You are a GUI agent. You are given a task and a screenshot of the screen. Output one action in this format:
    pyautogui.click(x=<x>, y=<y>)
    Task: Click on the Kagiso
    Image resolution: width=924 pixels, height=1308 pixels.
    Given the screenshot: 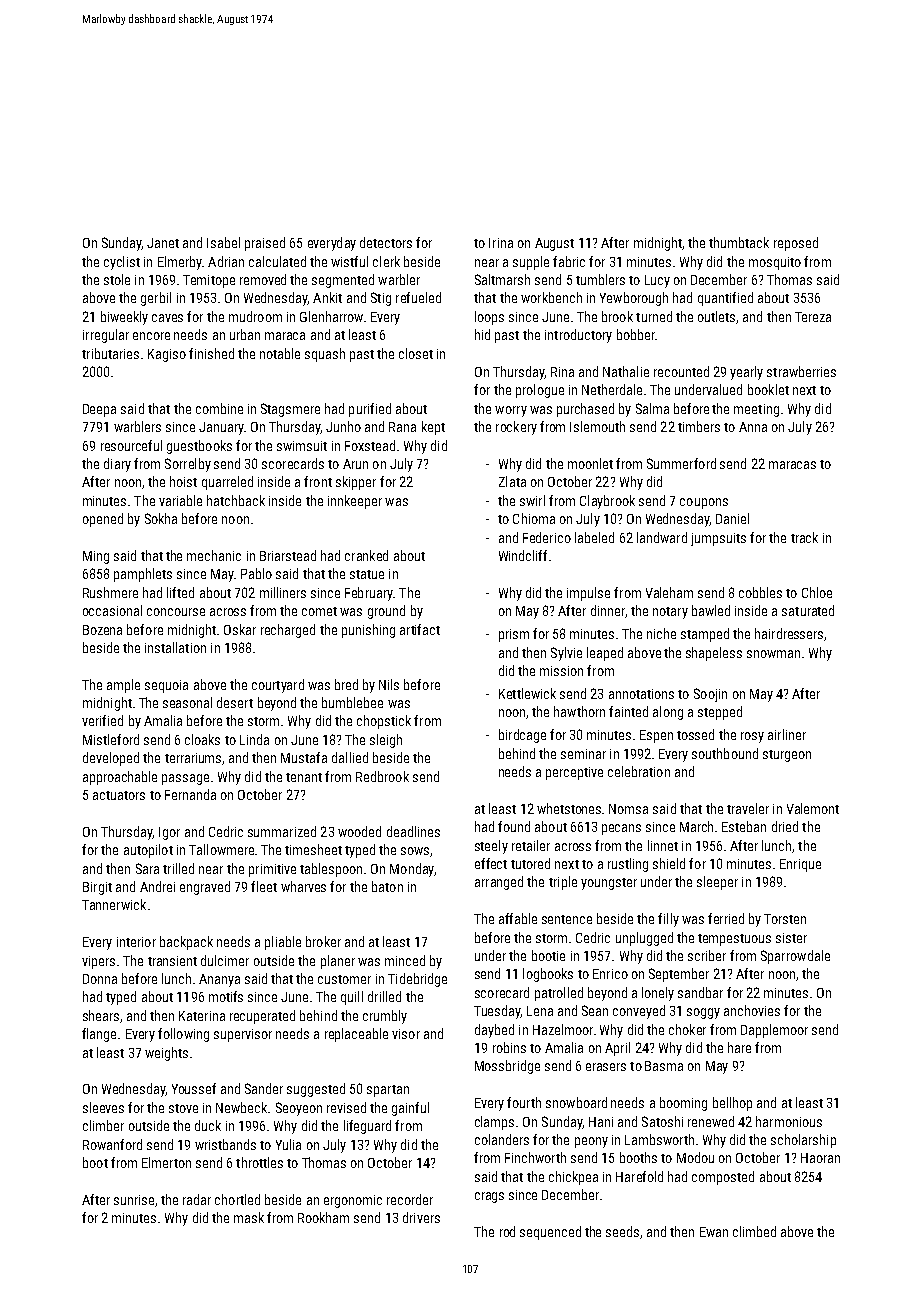 What is the action you would take?
    pyautogui.click(x=167, y=355)
